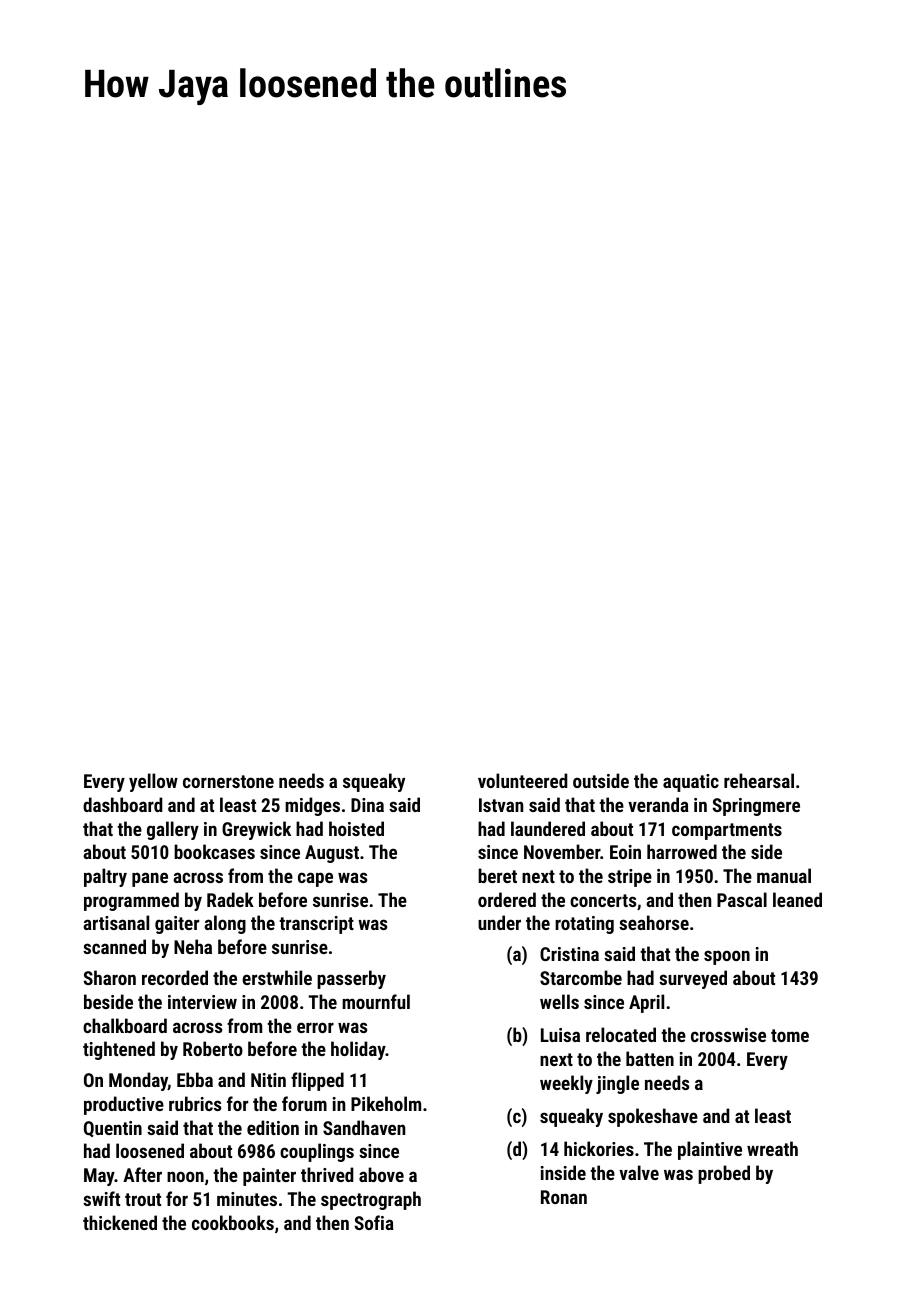 This document has width=908, height=1316. What do you see at coordinates (727, 831) in the document?
I see `compartments` at bounding box center [727, 831].
